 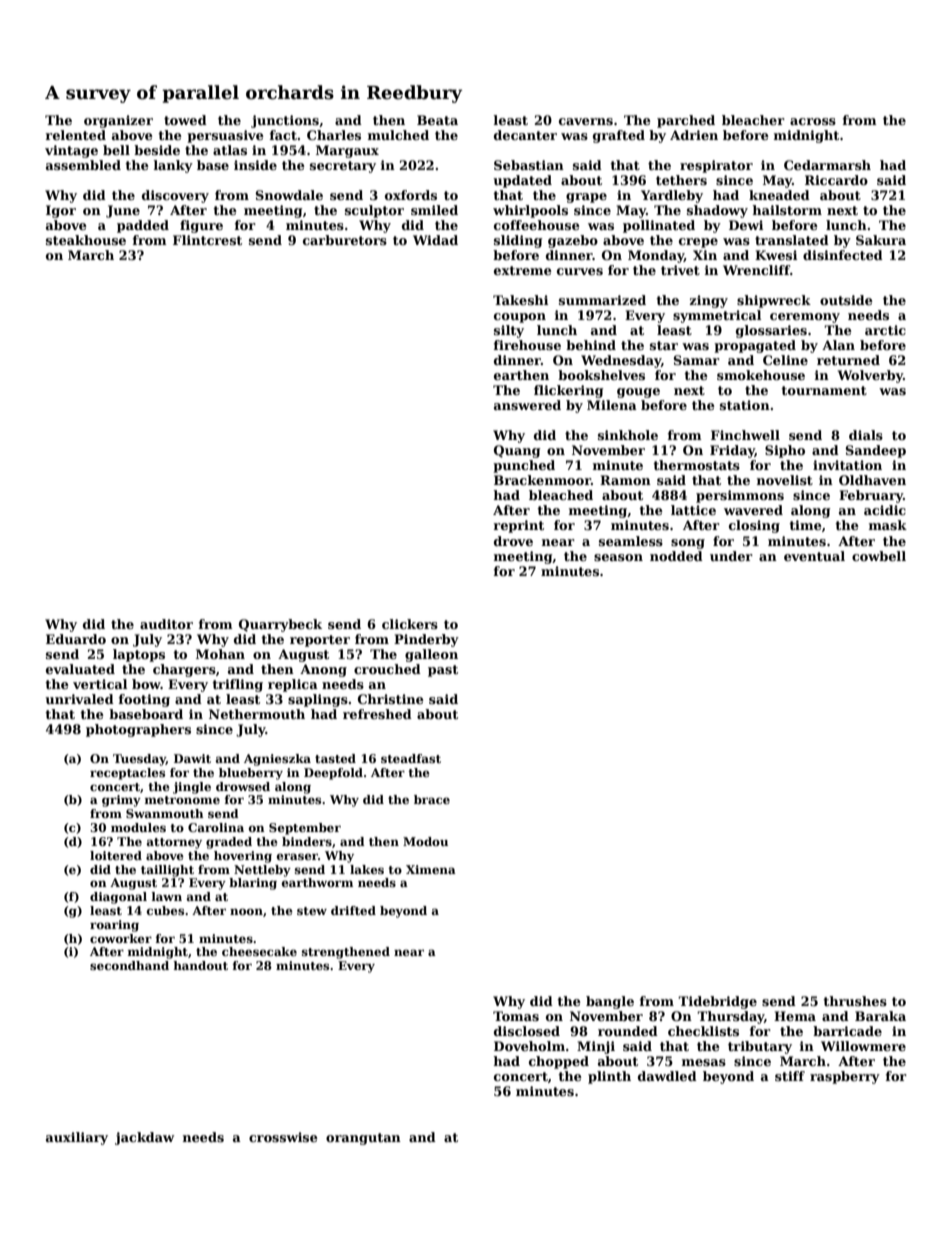 What do you see at coordinates (610, 1002) in the screenshot?
I see `bangle` at bounding box center [610, 1002].
